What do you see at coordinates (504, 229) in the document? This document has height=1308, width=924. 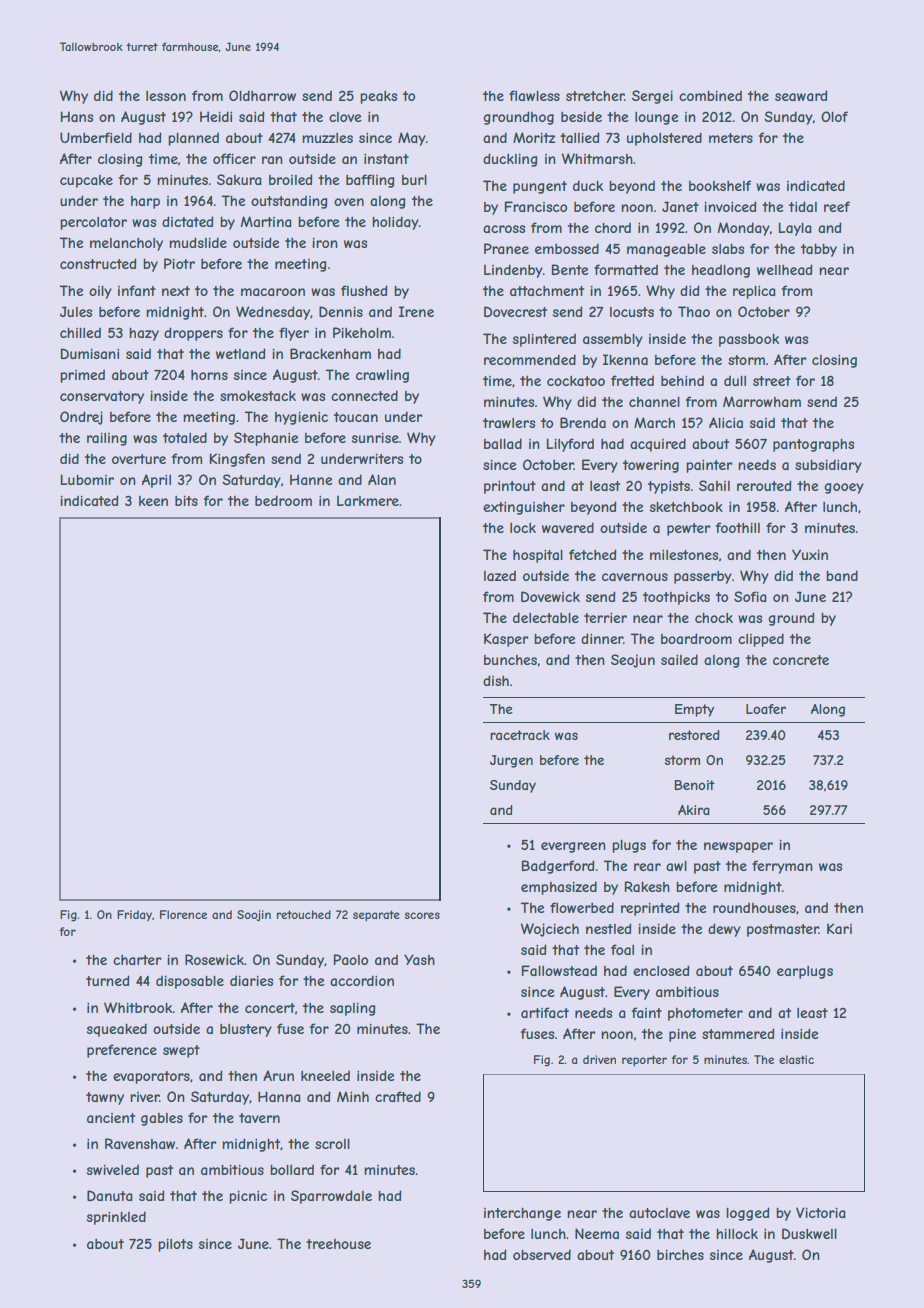 I see `across` at bounding box center [504, 229].
